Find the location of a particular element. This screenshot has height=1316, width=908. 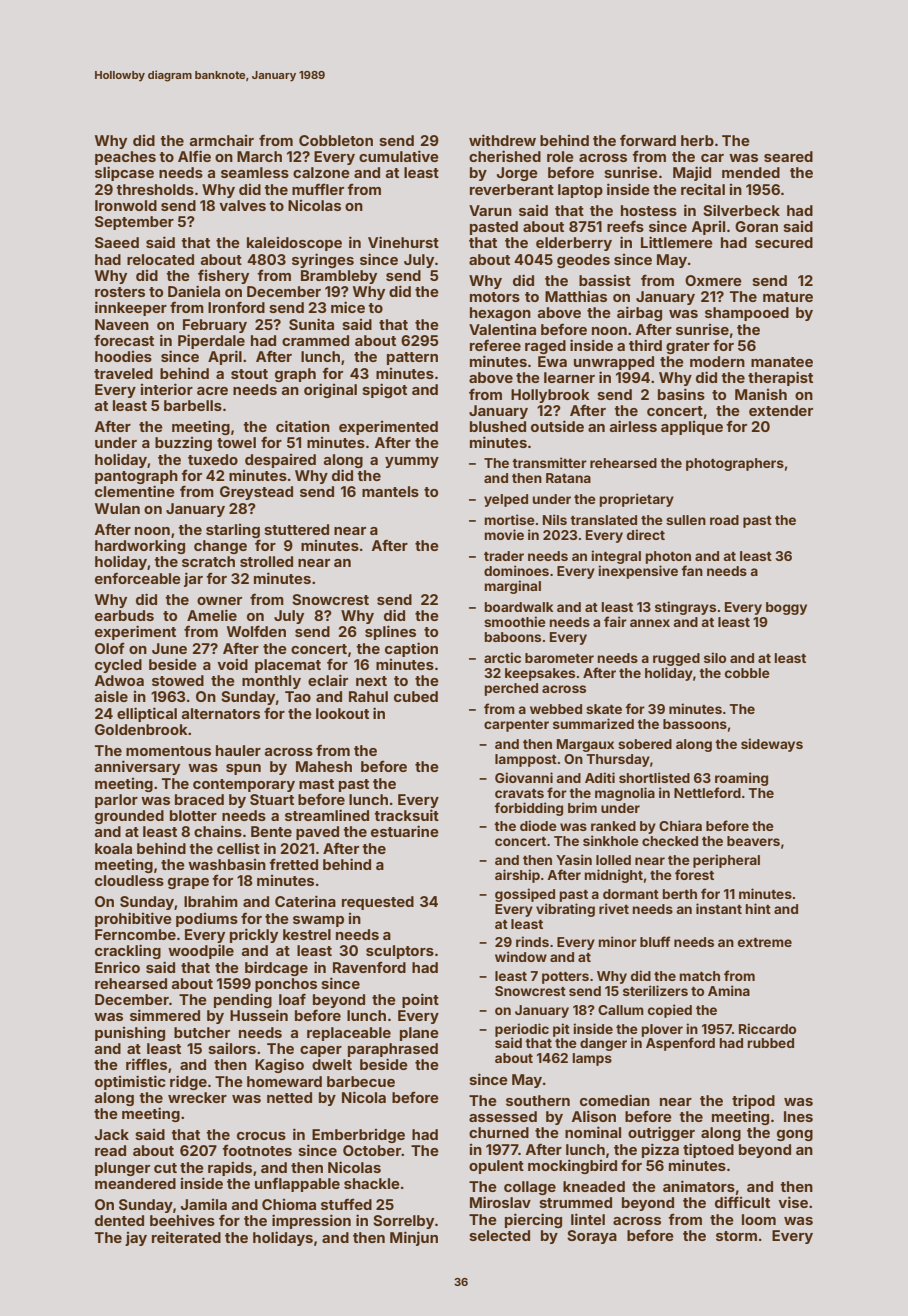

tripod is located at coordinates (753, 1101).
